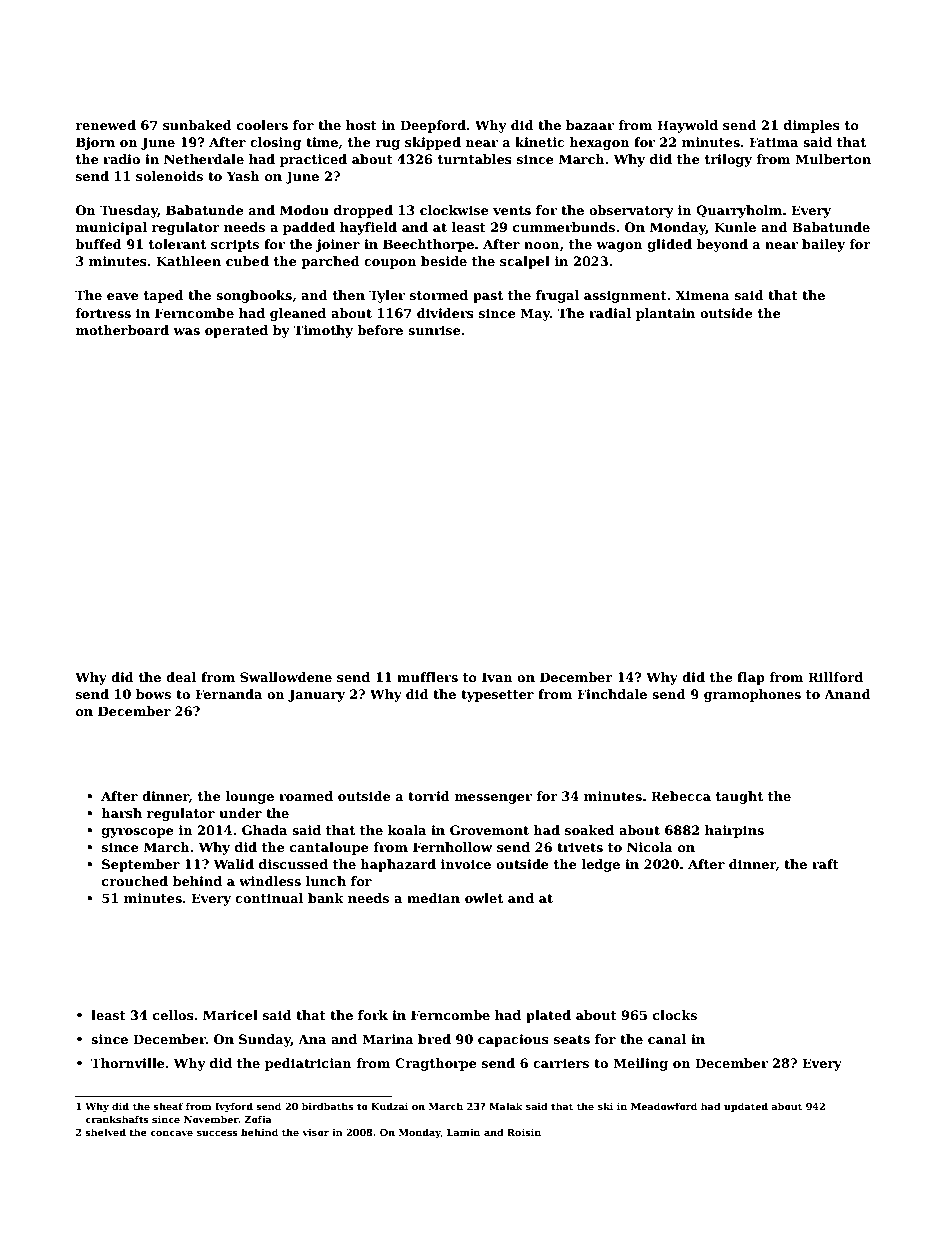 The height and width of the image is (1233, 952). I want to click on under, so click(240, 813).
